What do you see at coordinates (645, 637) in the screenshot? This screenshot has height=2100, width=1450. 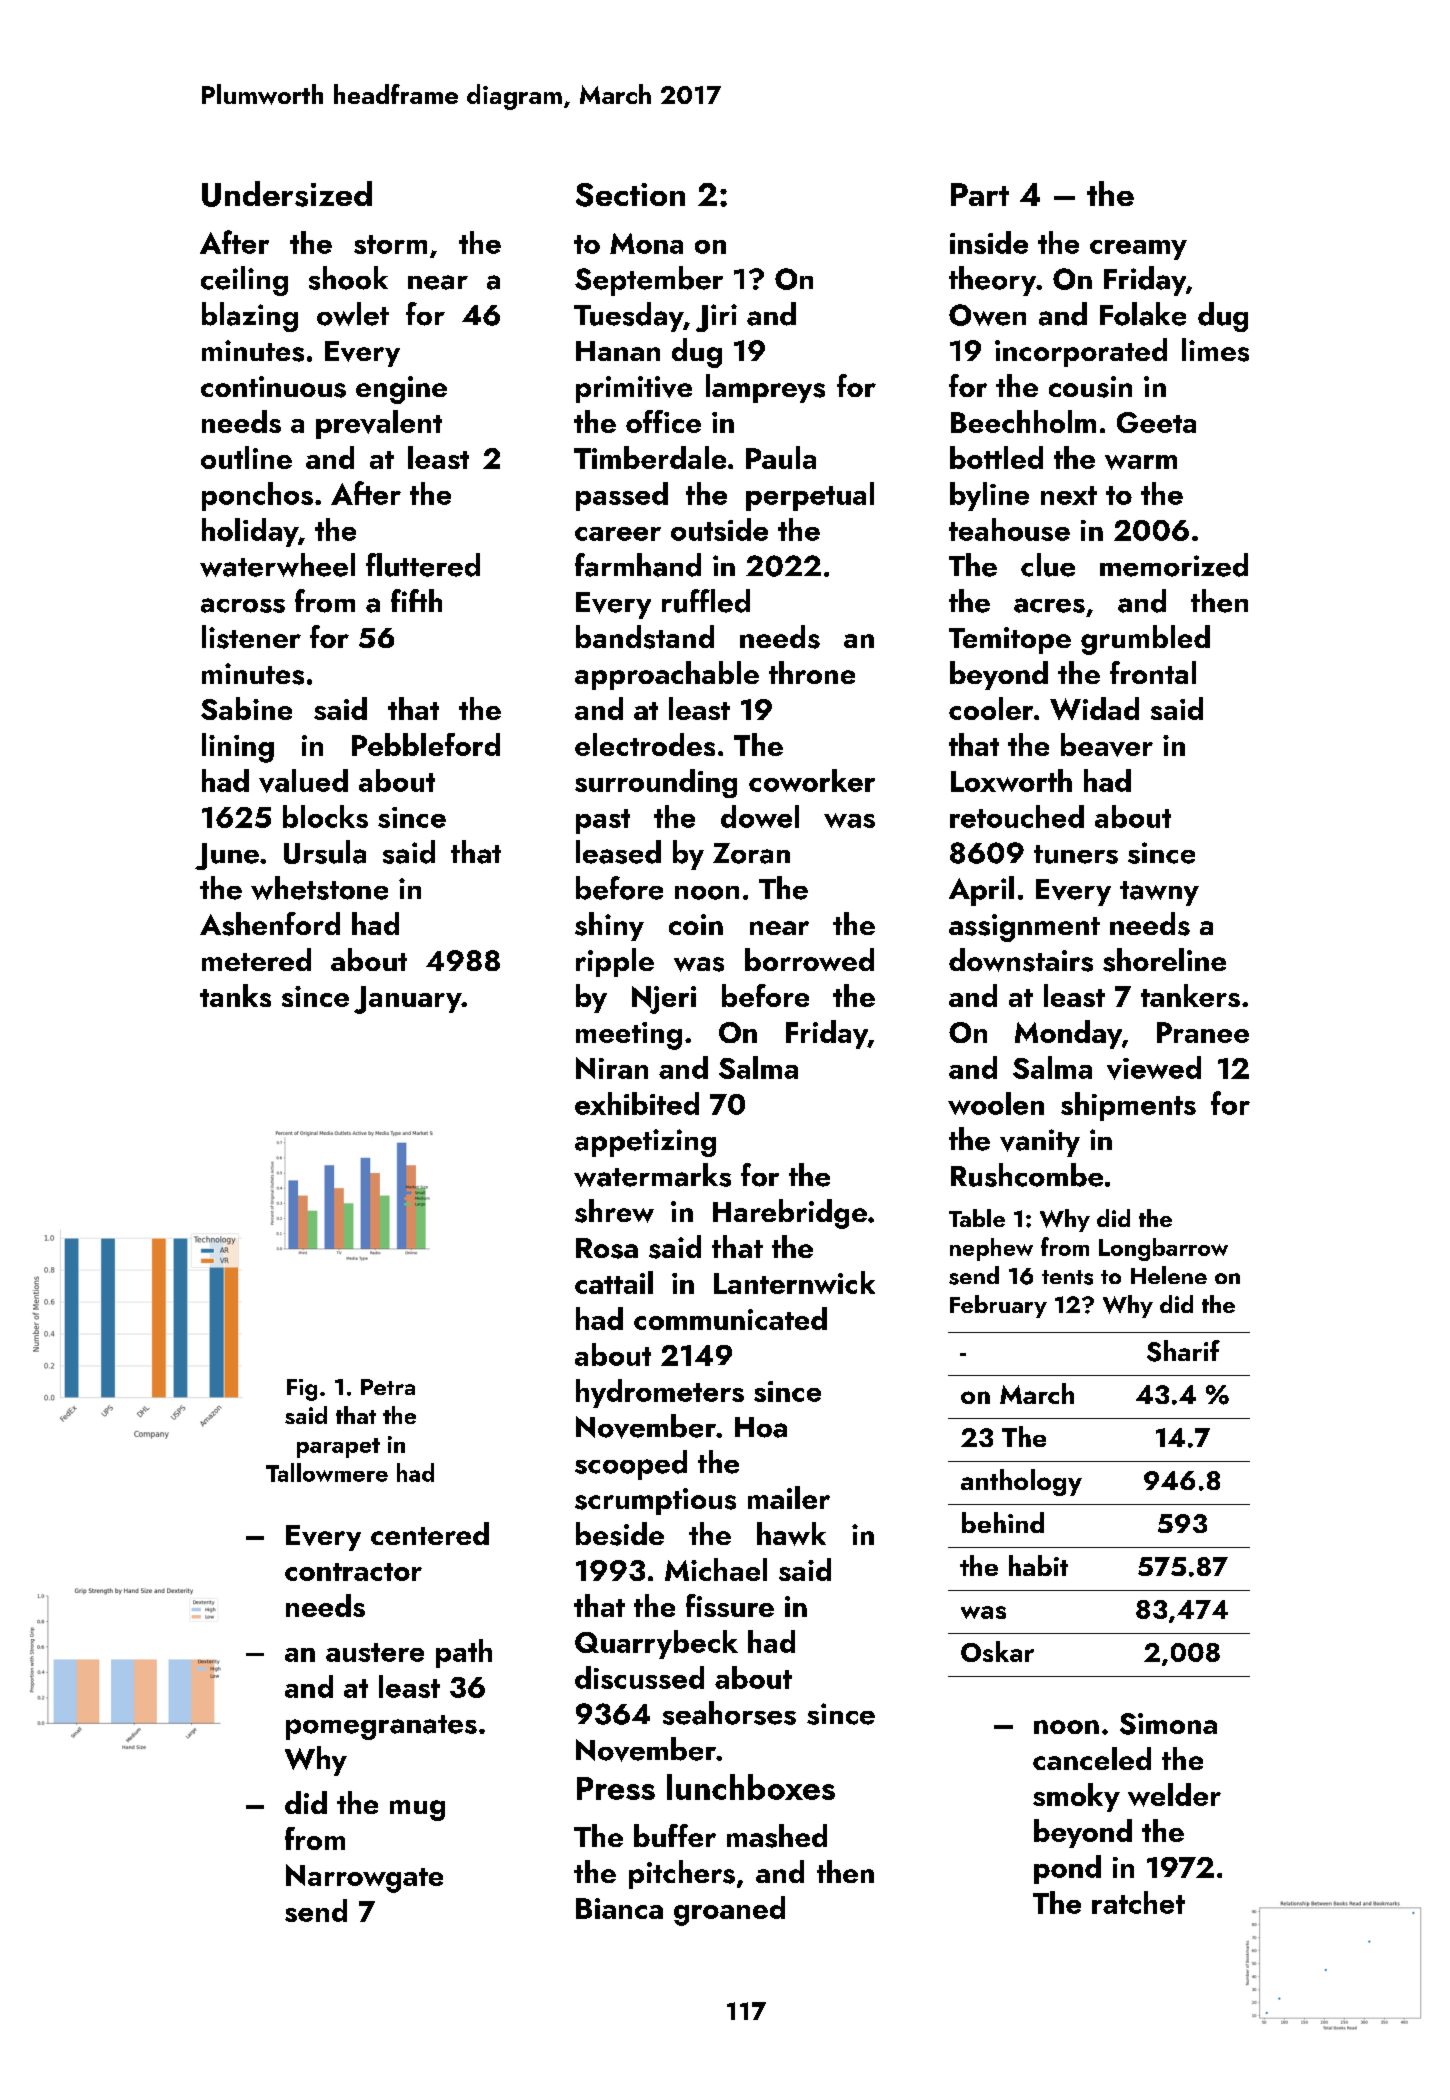 I see `bandstand` at bounding box center [645, 637].
